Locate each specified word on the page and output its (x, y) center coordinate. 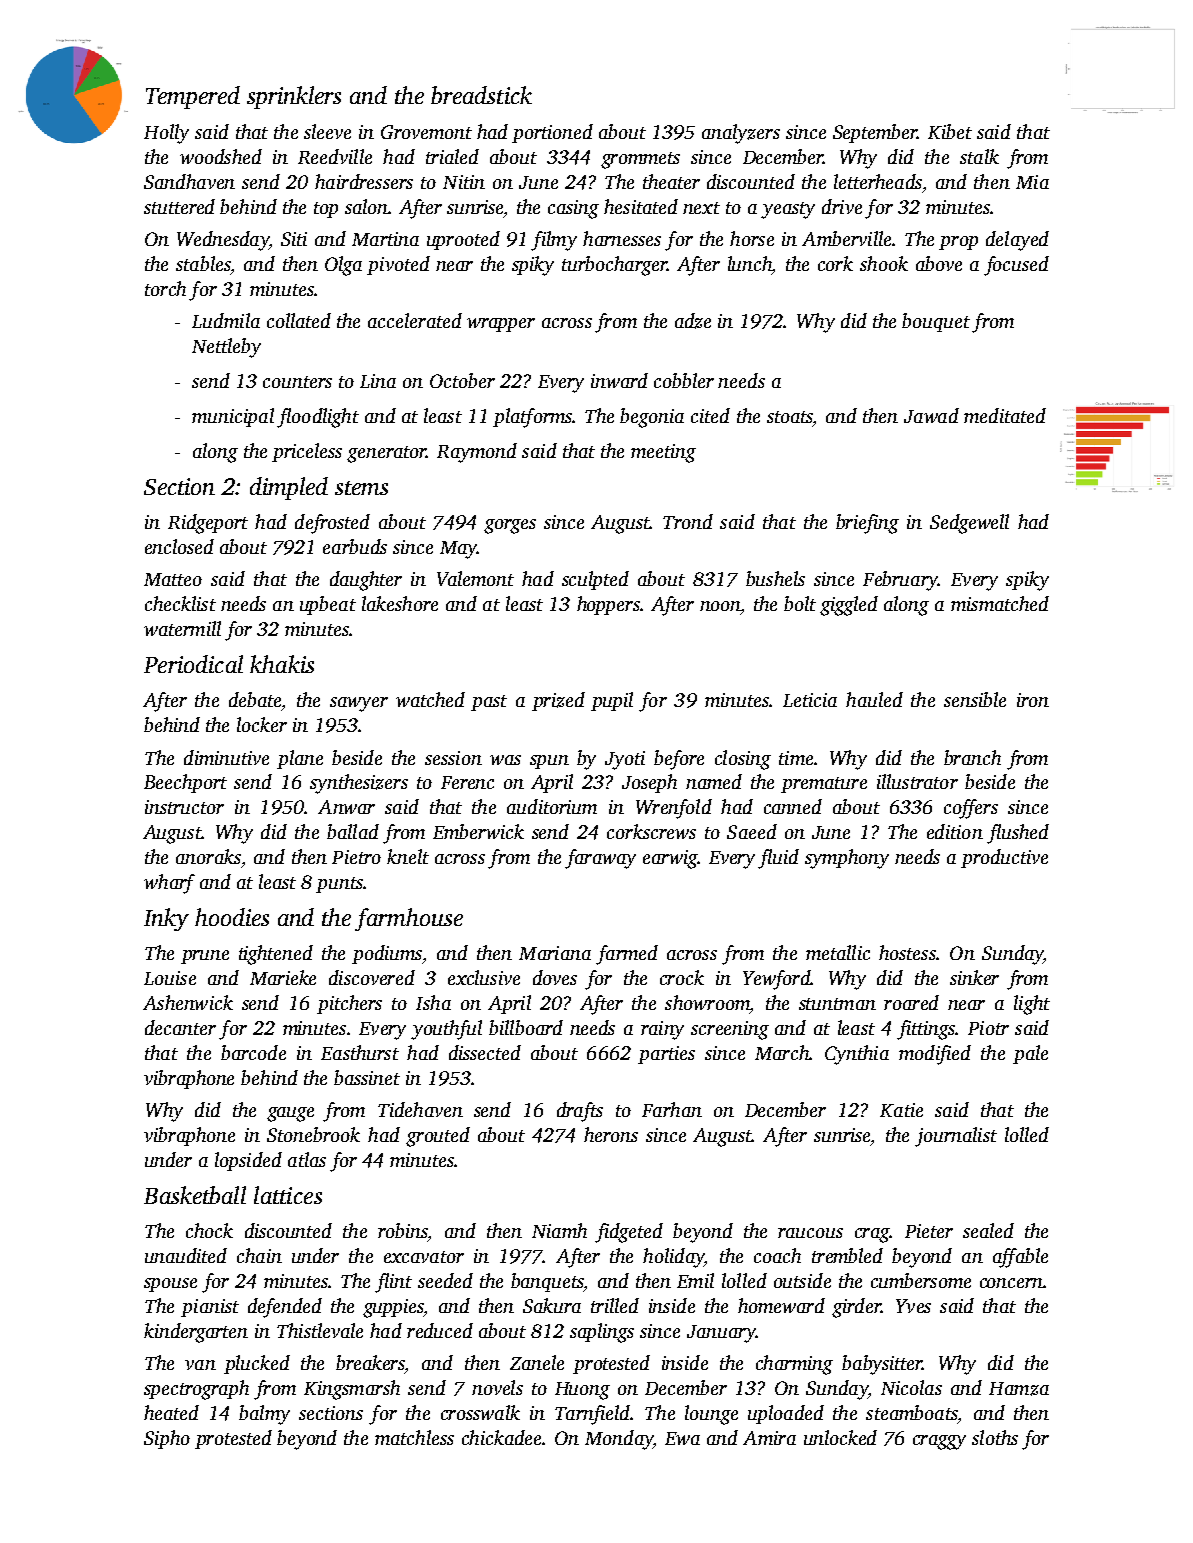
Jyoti (625, 760)
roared (911, 1002)
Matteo (173, 579)
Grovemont (426, 132)
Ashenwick (188, 1002)
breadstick (481, 95)
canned (793, 806)
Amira (769, 1438)
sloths (995, 1437)
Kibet (950, 131)
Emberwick (478, 831)
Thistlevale (320, 1330)
